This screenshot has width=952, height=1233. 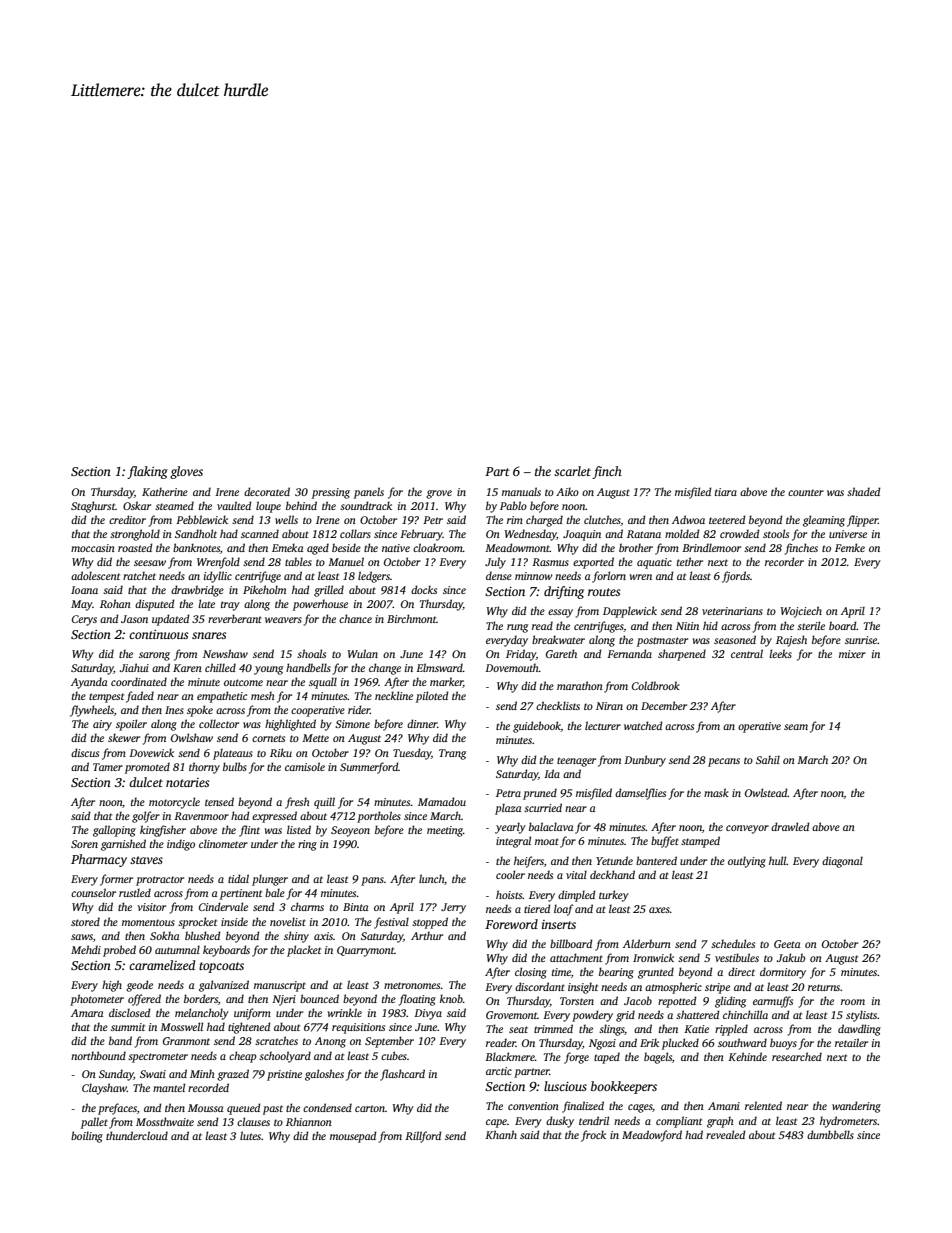 What do you see at coordinates (659, 910) in the screenshot?
I see `axes` at bounding box center [659, 910].
